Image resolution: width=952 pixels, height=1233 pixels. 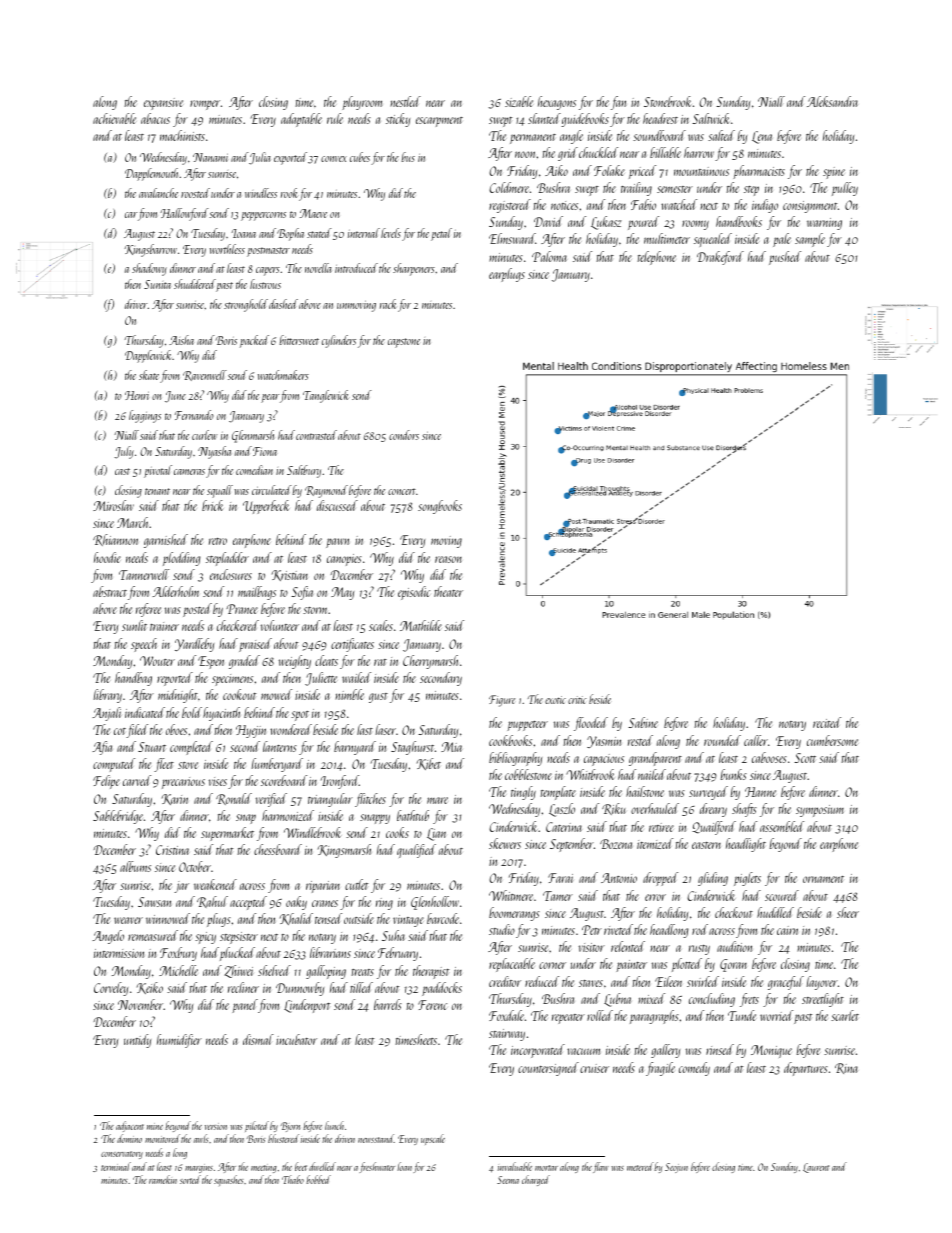 What do you see at coordinates (270, 398) in the screenshot?
I see `pear` at bounding box center [270, 398].
